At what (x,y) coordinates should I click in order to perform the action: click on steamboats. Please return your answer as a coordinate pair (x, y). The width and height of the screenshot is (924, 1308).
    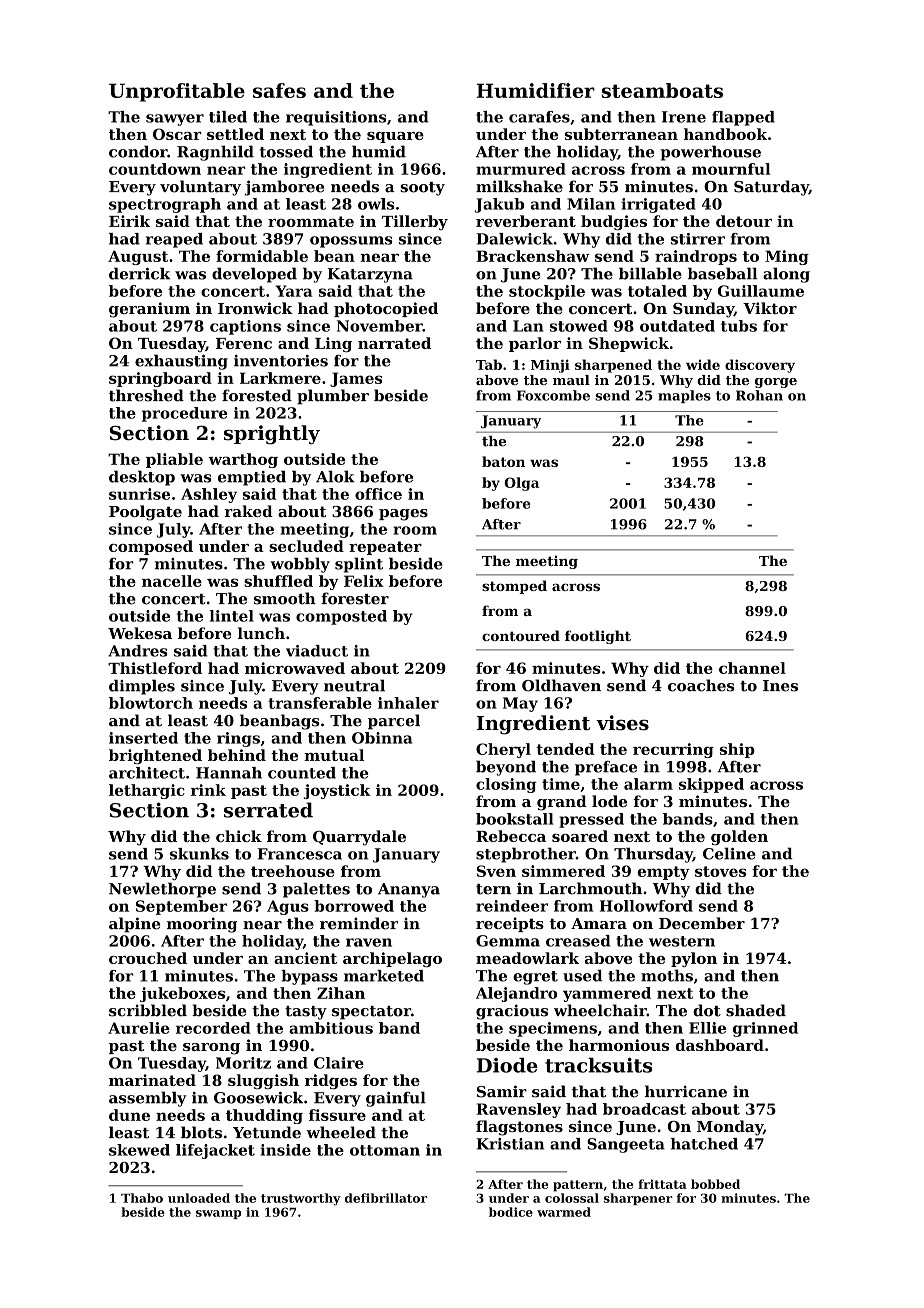
    Looking at the image, I should click on (662, 90).
